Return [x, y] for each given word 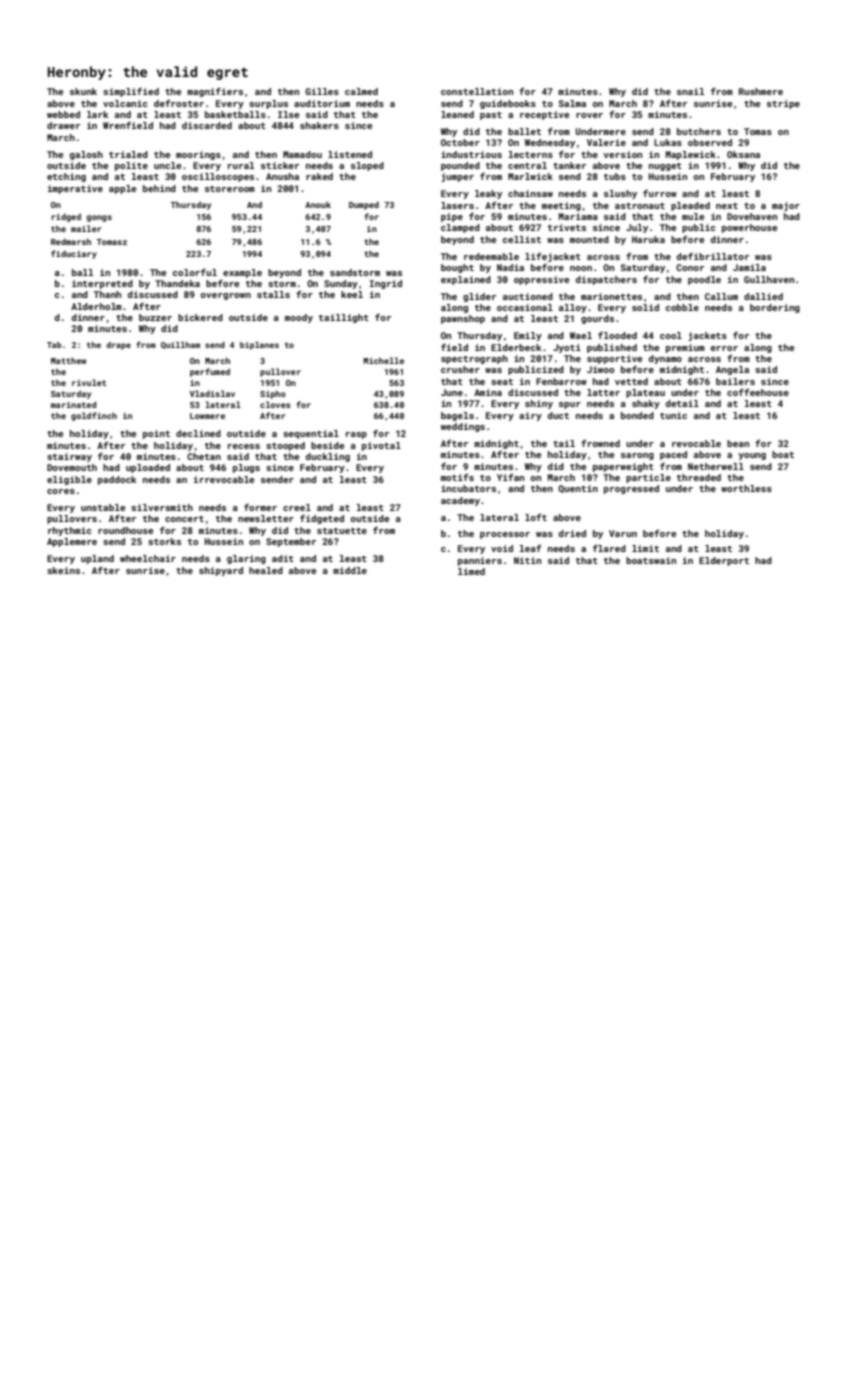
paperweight [623, 467]
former [260, 507]
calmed [361, 91]
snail [690, 91]
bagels [457, 416]
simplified [131, 92]
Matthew [68, 360]
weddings [463, 427]
